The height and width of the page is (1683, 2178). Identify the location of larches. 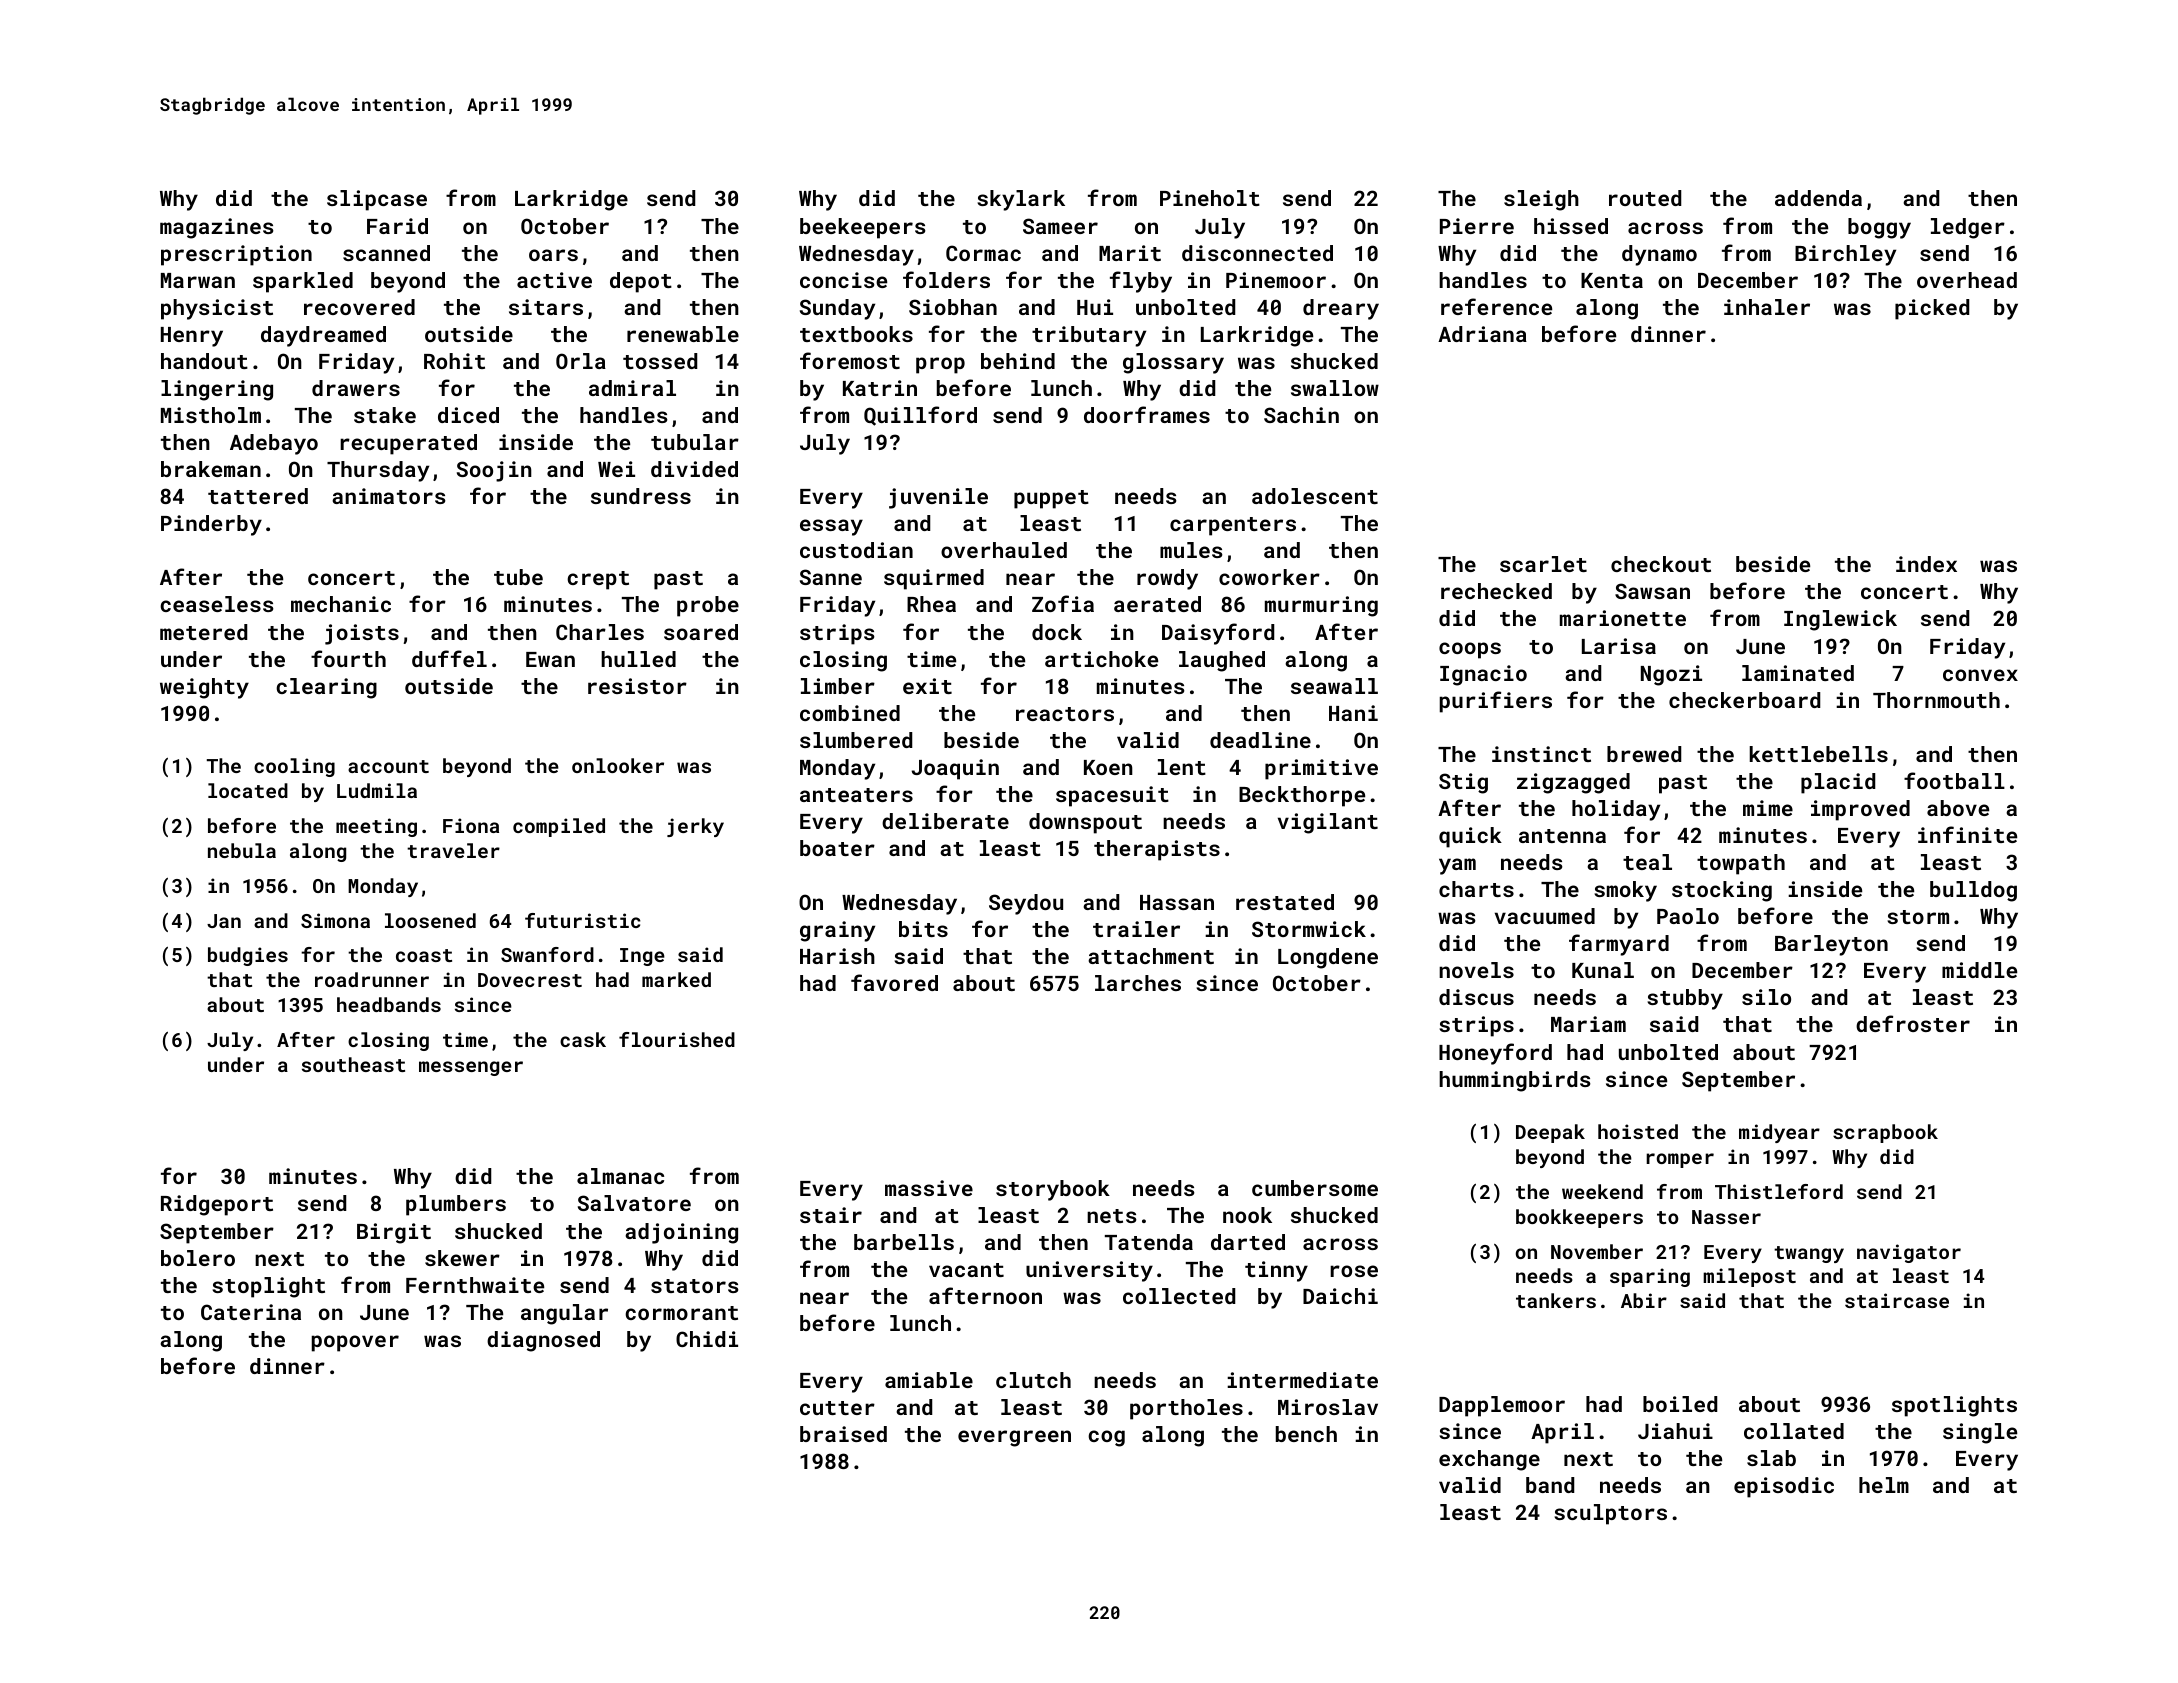
(1138, 983).
